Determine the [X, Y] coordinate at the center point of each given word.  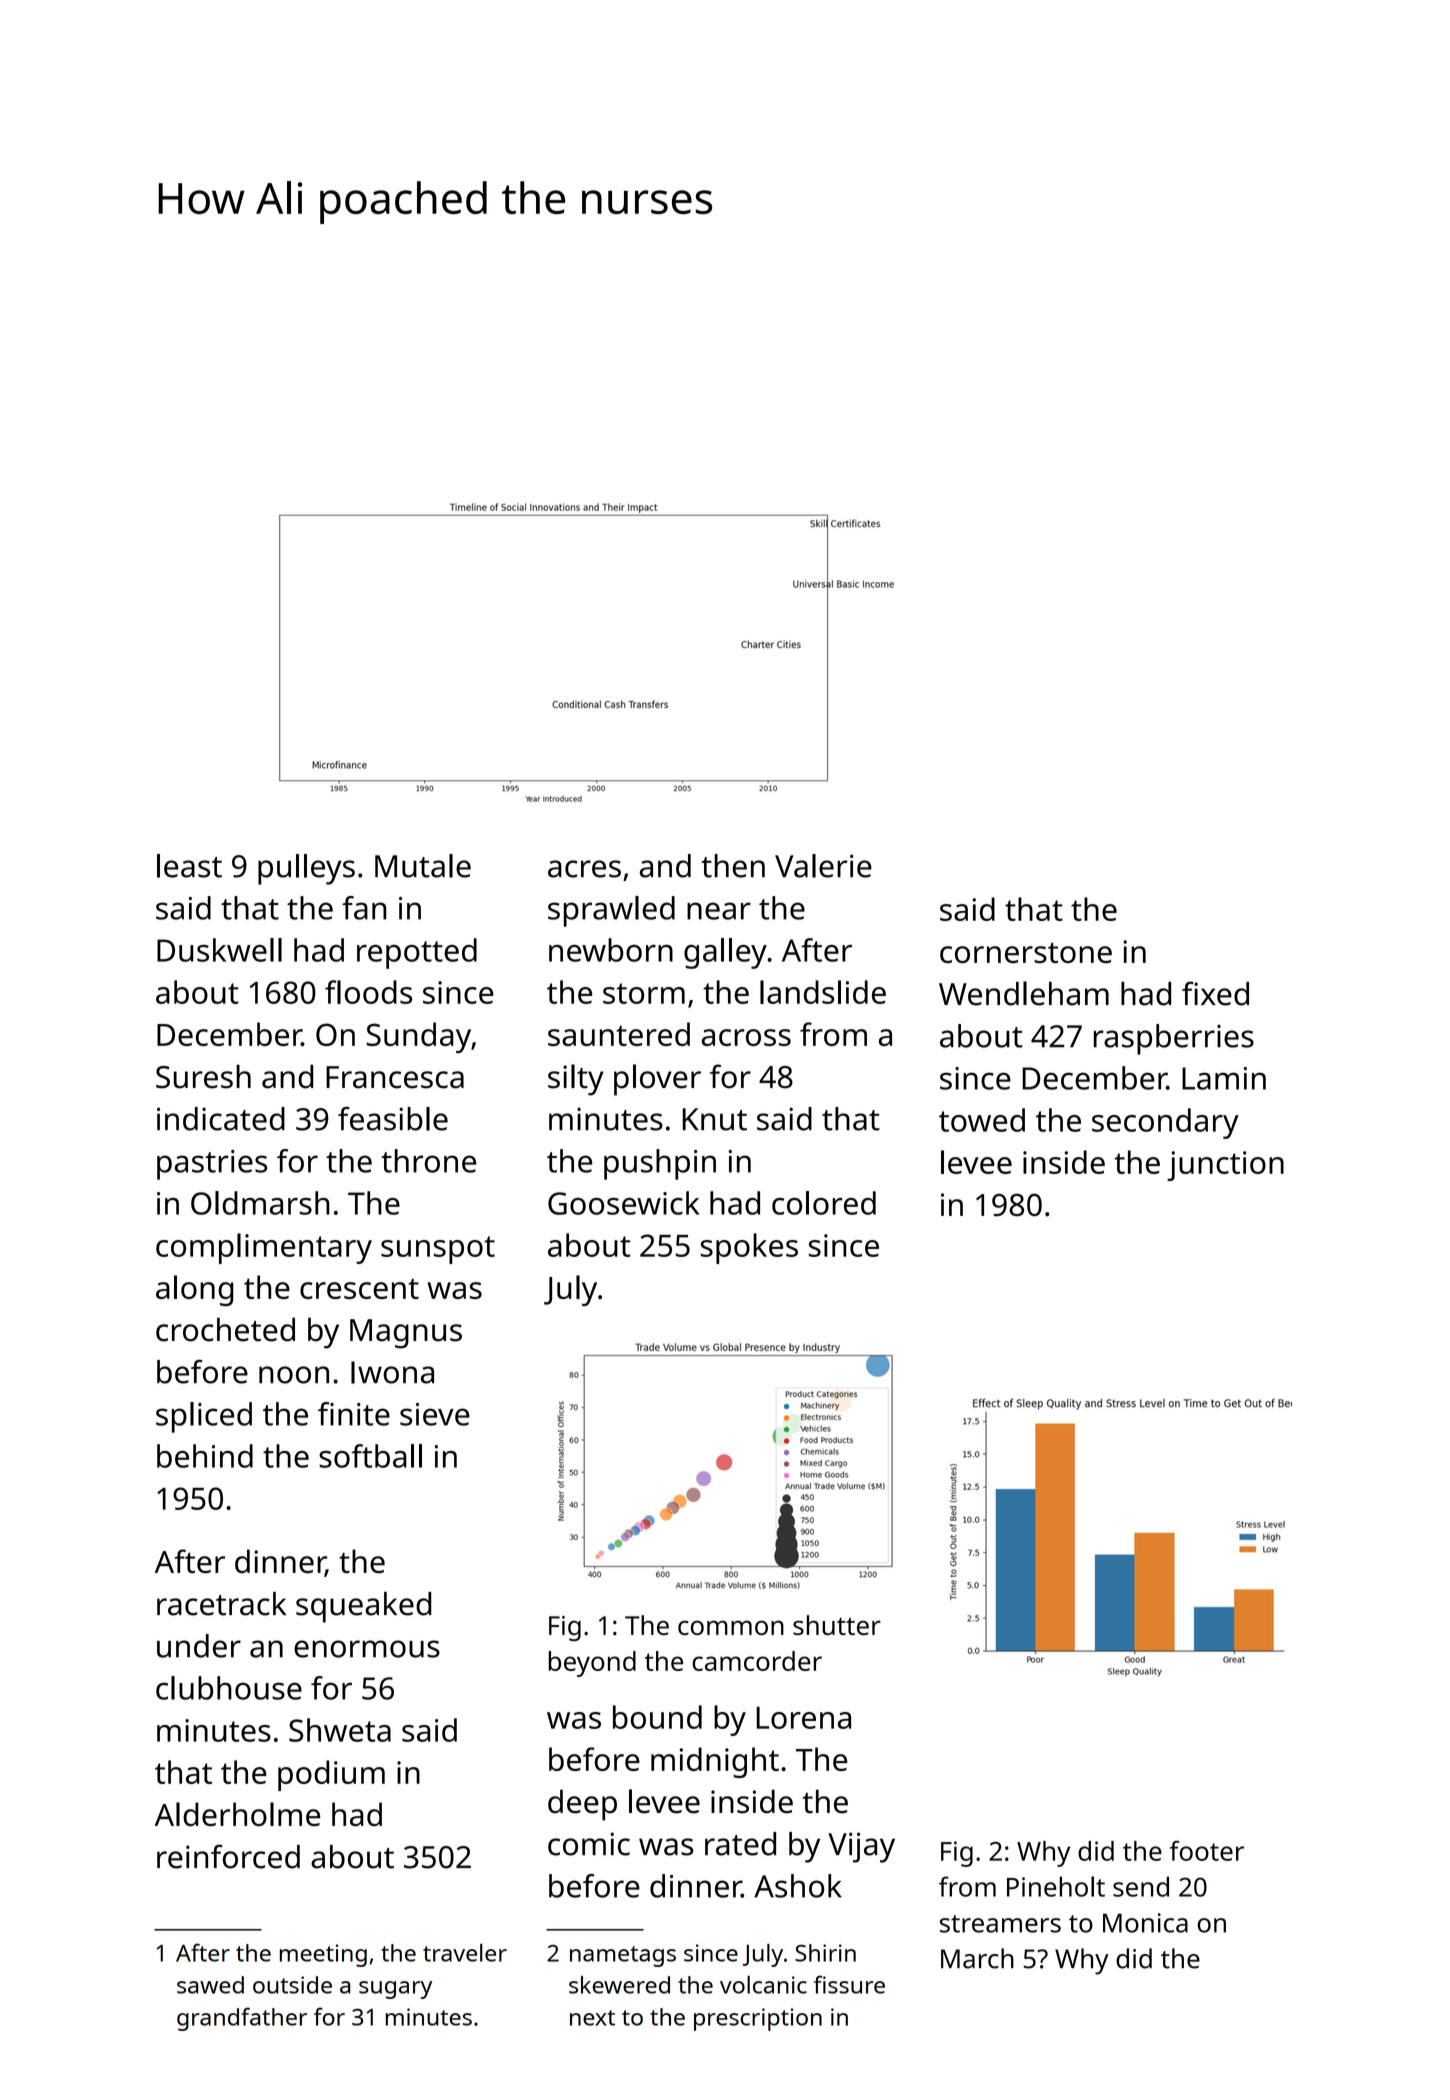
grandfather [242, 2019]
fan [364, 908]
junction [1225, 1166]
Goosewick [623, 1203]
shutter [837, 1625]
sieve [435, 1414]
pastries [212, 1165]
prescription [758, 2019]
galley [725, 953]
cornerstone [1026, 952]
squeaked [363, 1607]
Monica [1145, 1923]
